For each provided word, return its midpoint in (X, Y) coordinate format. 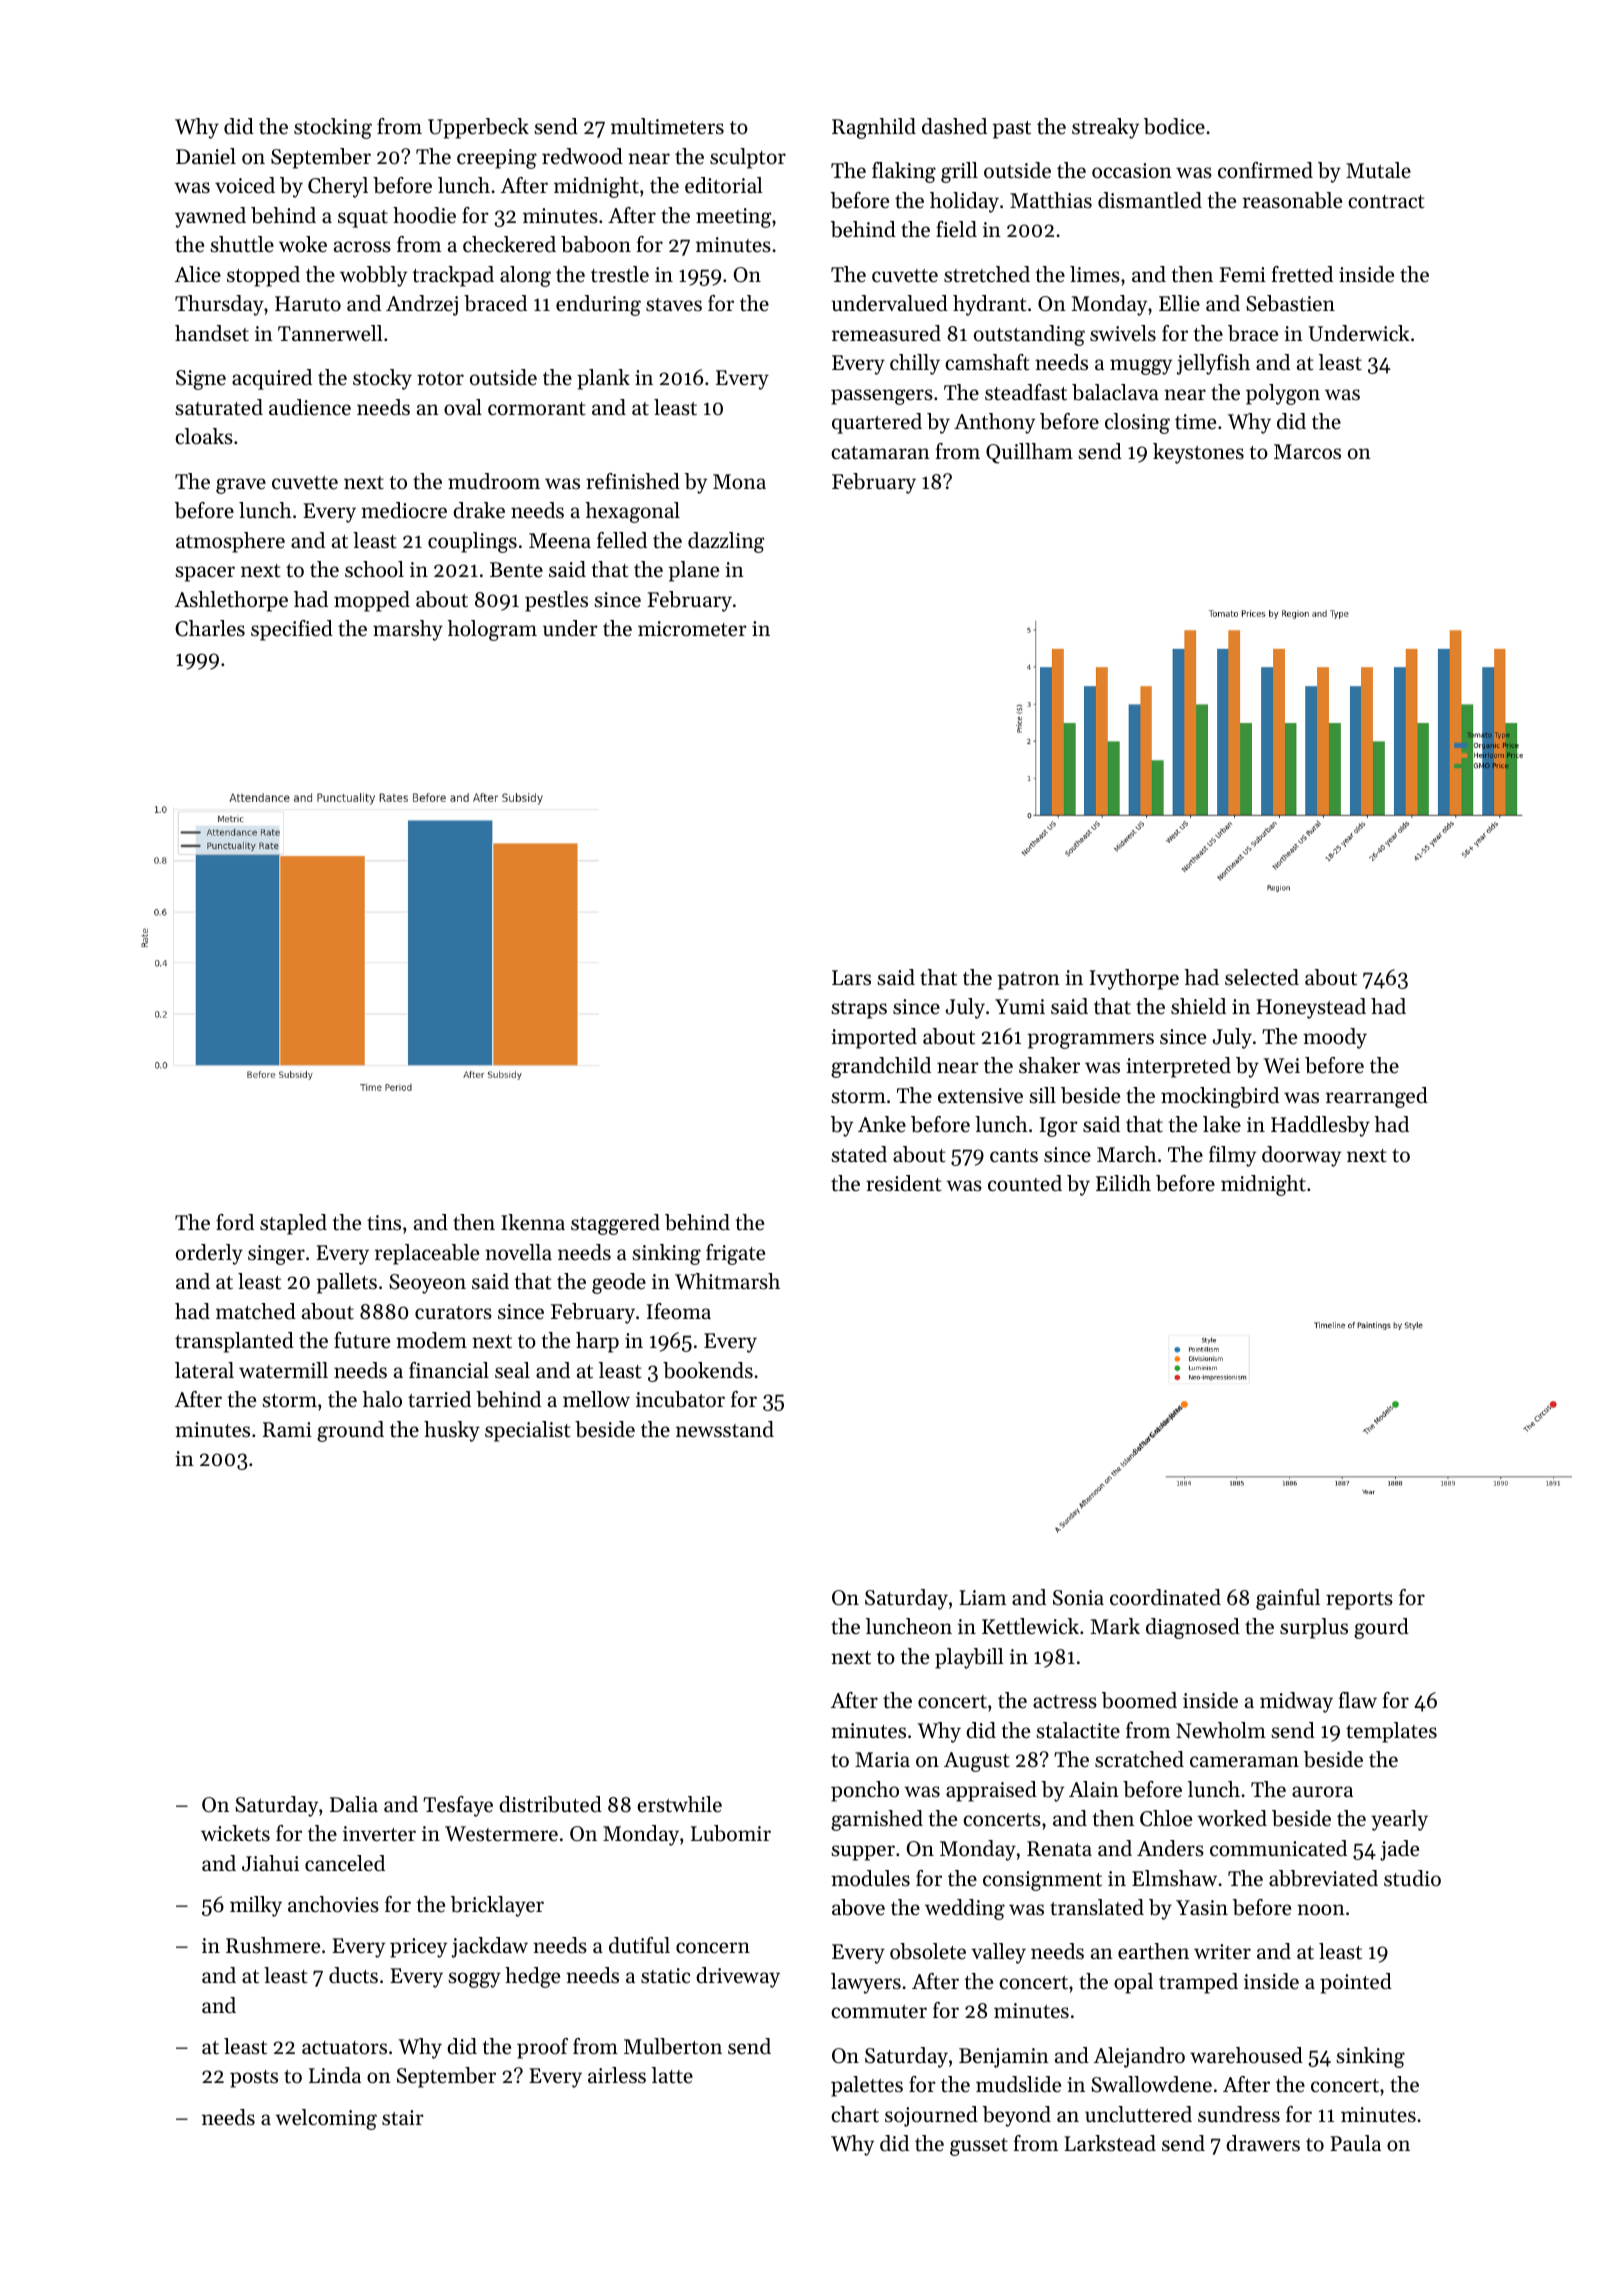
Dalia (354, 1804)
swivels (1123, 333)
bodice (1174, 126)
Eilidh (1123, 1183)
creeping (497, 159)
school (374, 569)
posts (254, 2079)
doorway (1301, 1156)
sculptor (748, 158)
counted (1025, 1183)
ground (350, 1431)
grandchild (881, 1067)
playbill (969, 1658)
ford (235, 1222)
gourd (1381, 1628)
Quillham (1029, 453)
